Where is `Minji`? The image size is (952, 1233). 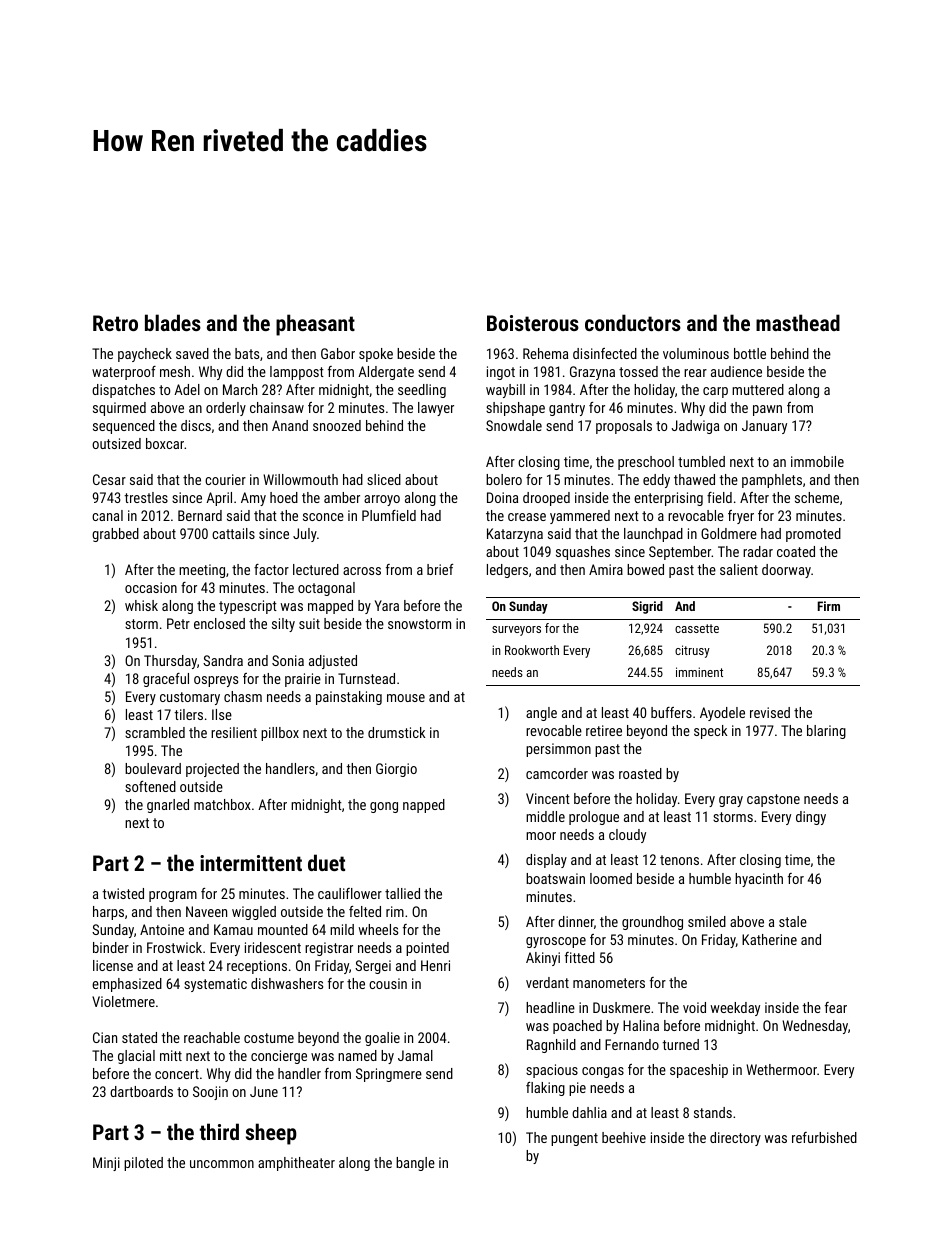
Minji is located at coordinates (106, 1164).
